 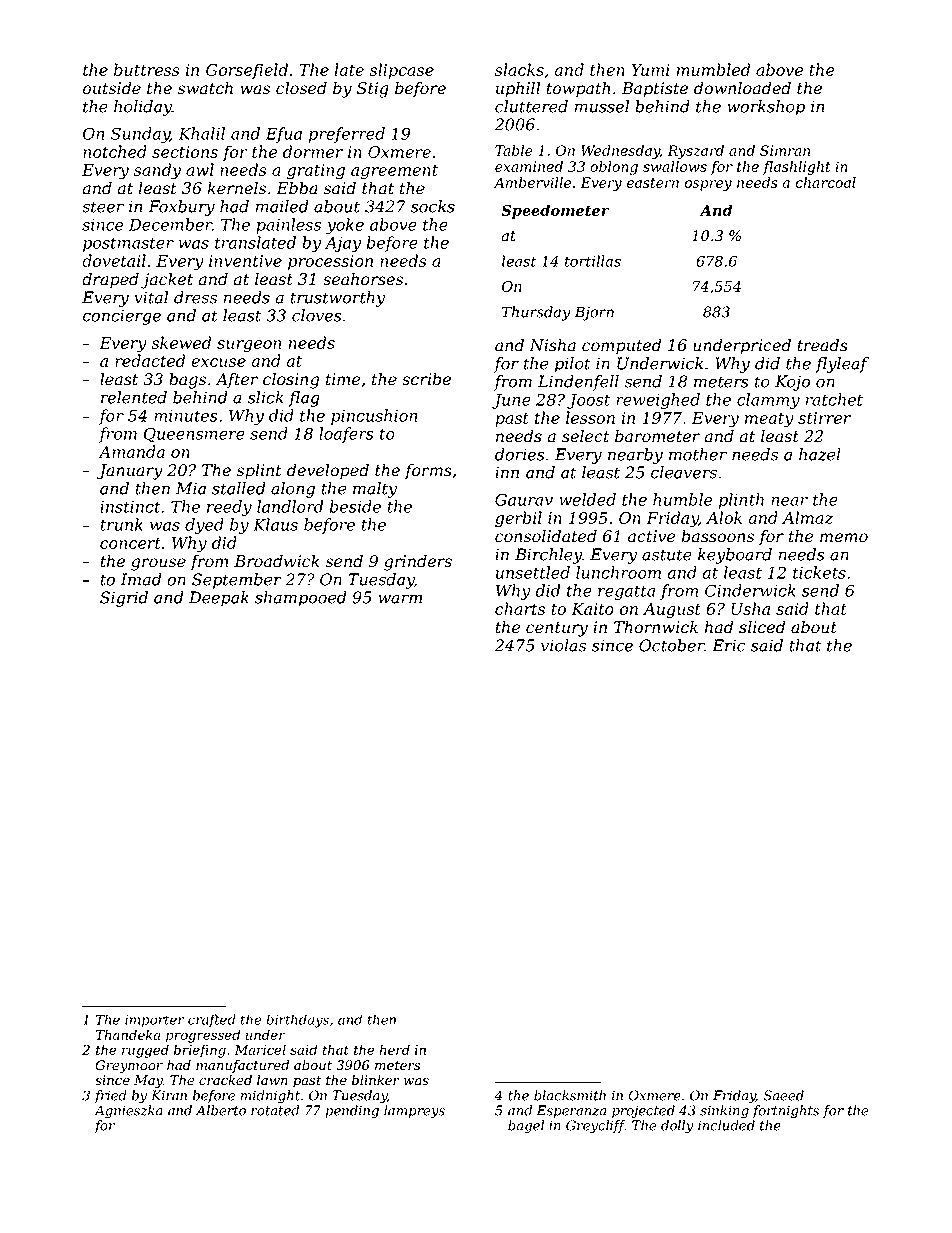 I want to click on violas, so click(x=563, y=645).
